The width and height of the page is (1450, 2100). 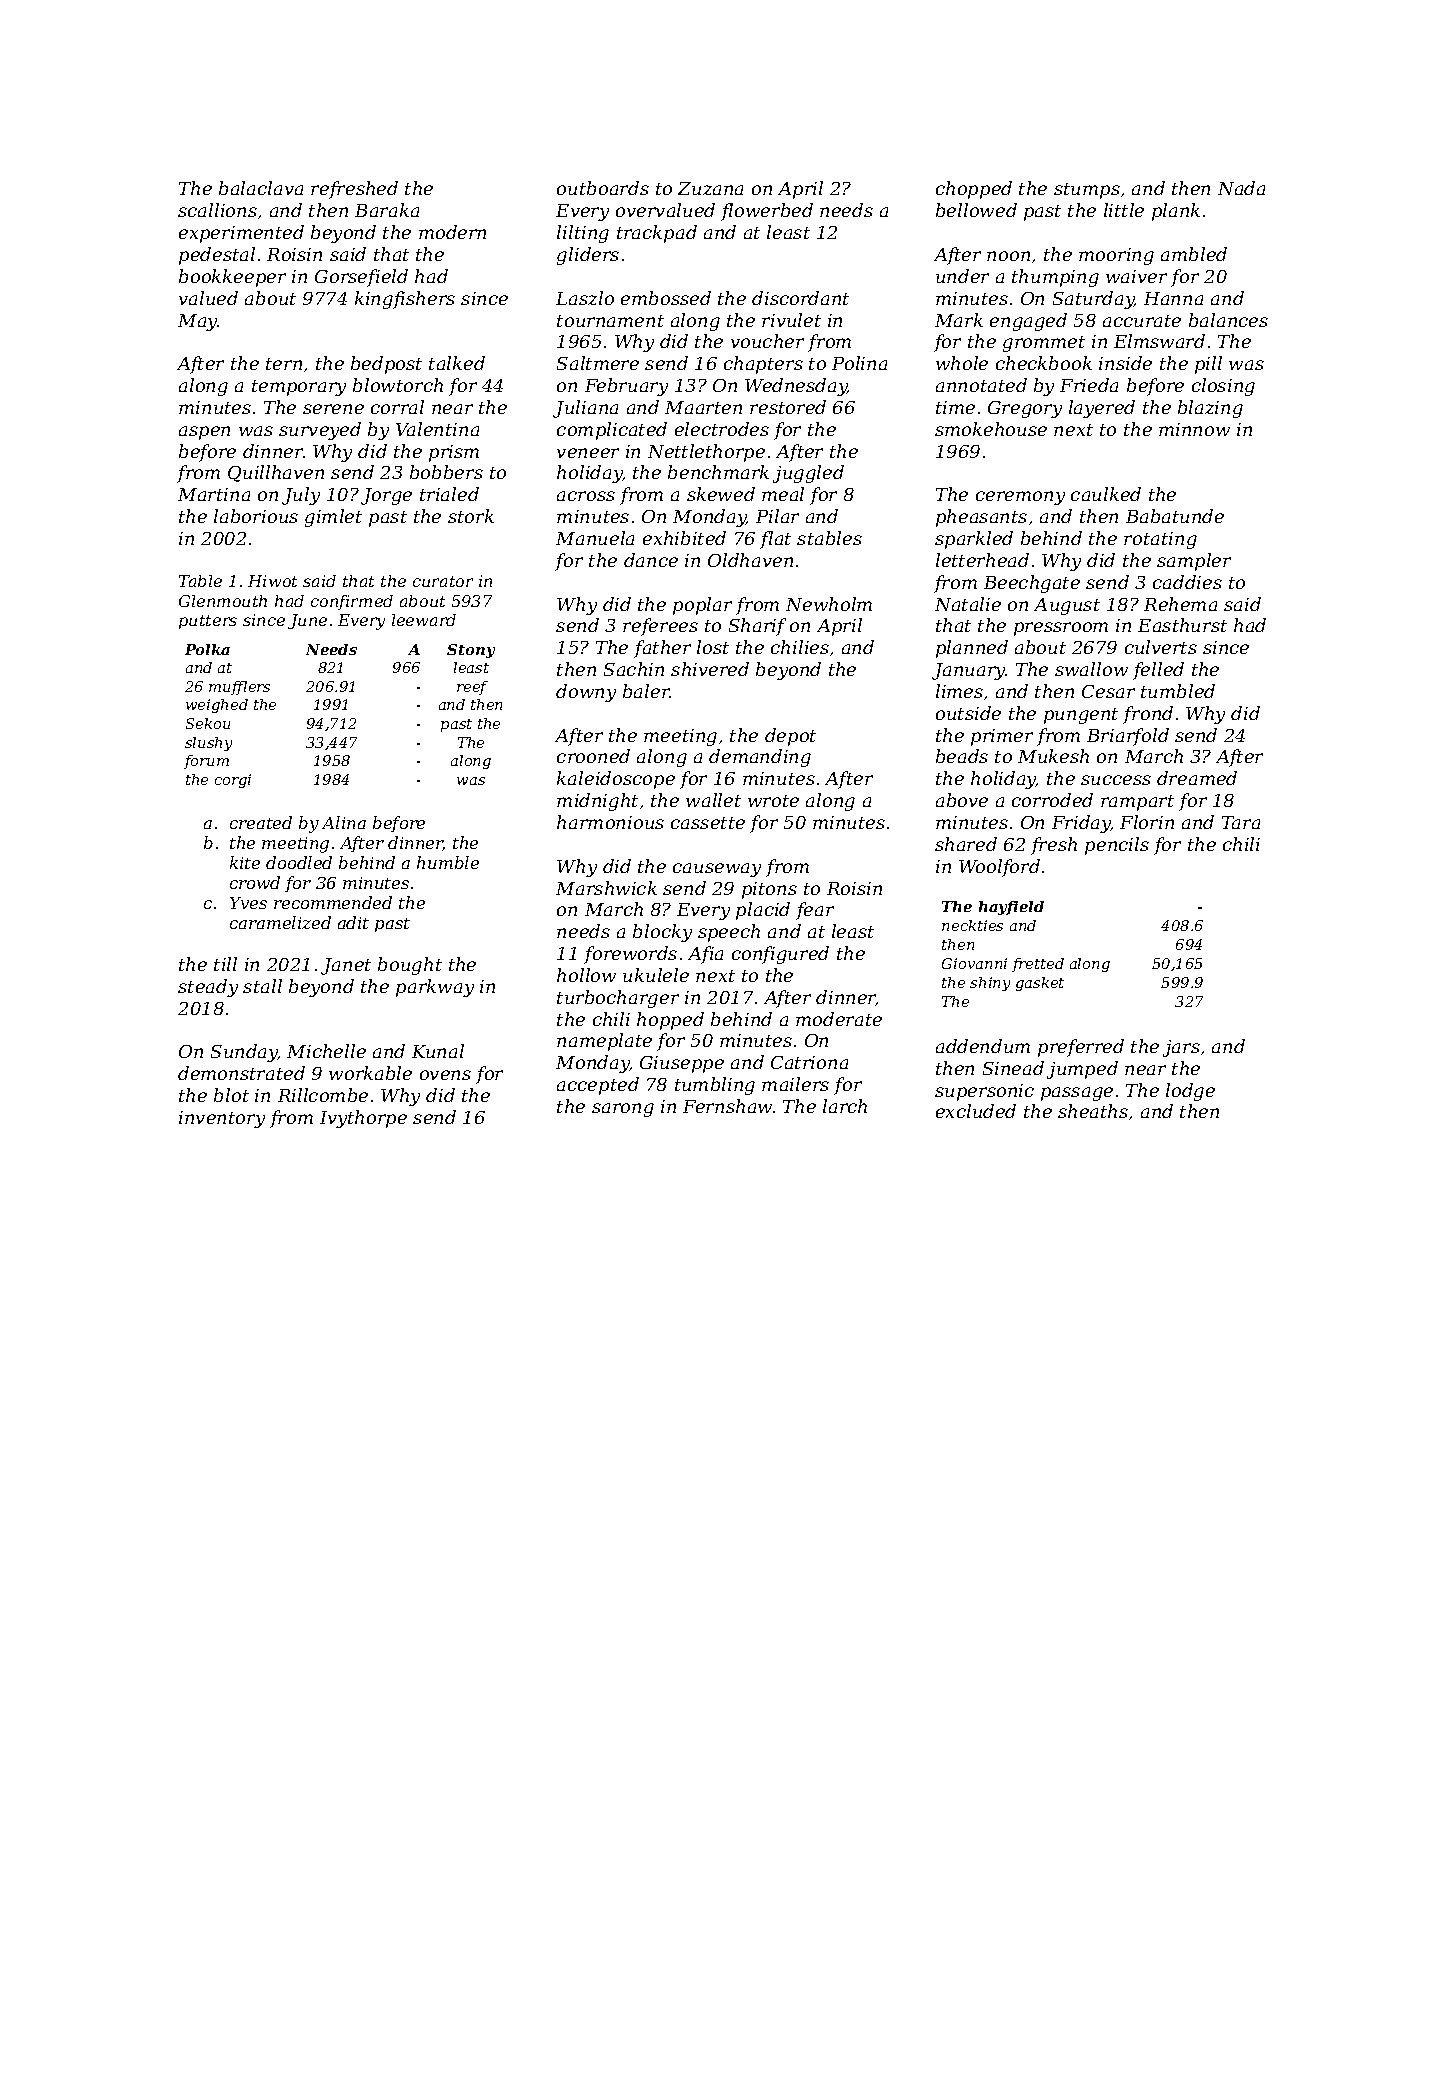 What do you see at coordinates (1020, 498) in the page?
I see `ceremony` at bounding box center [1020, 498].
